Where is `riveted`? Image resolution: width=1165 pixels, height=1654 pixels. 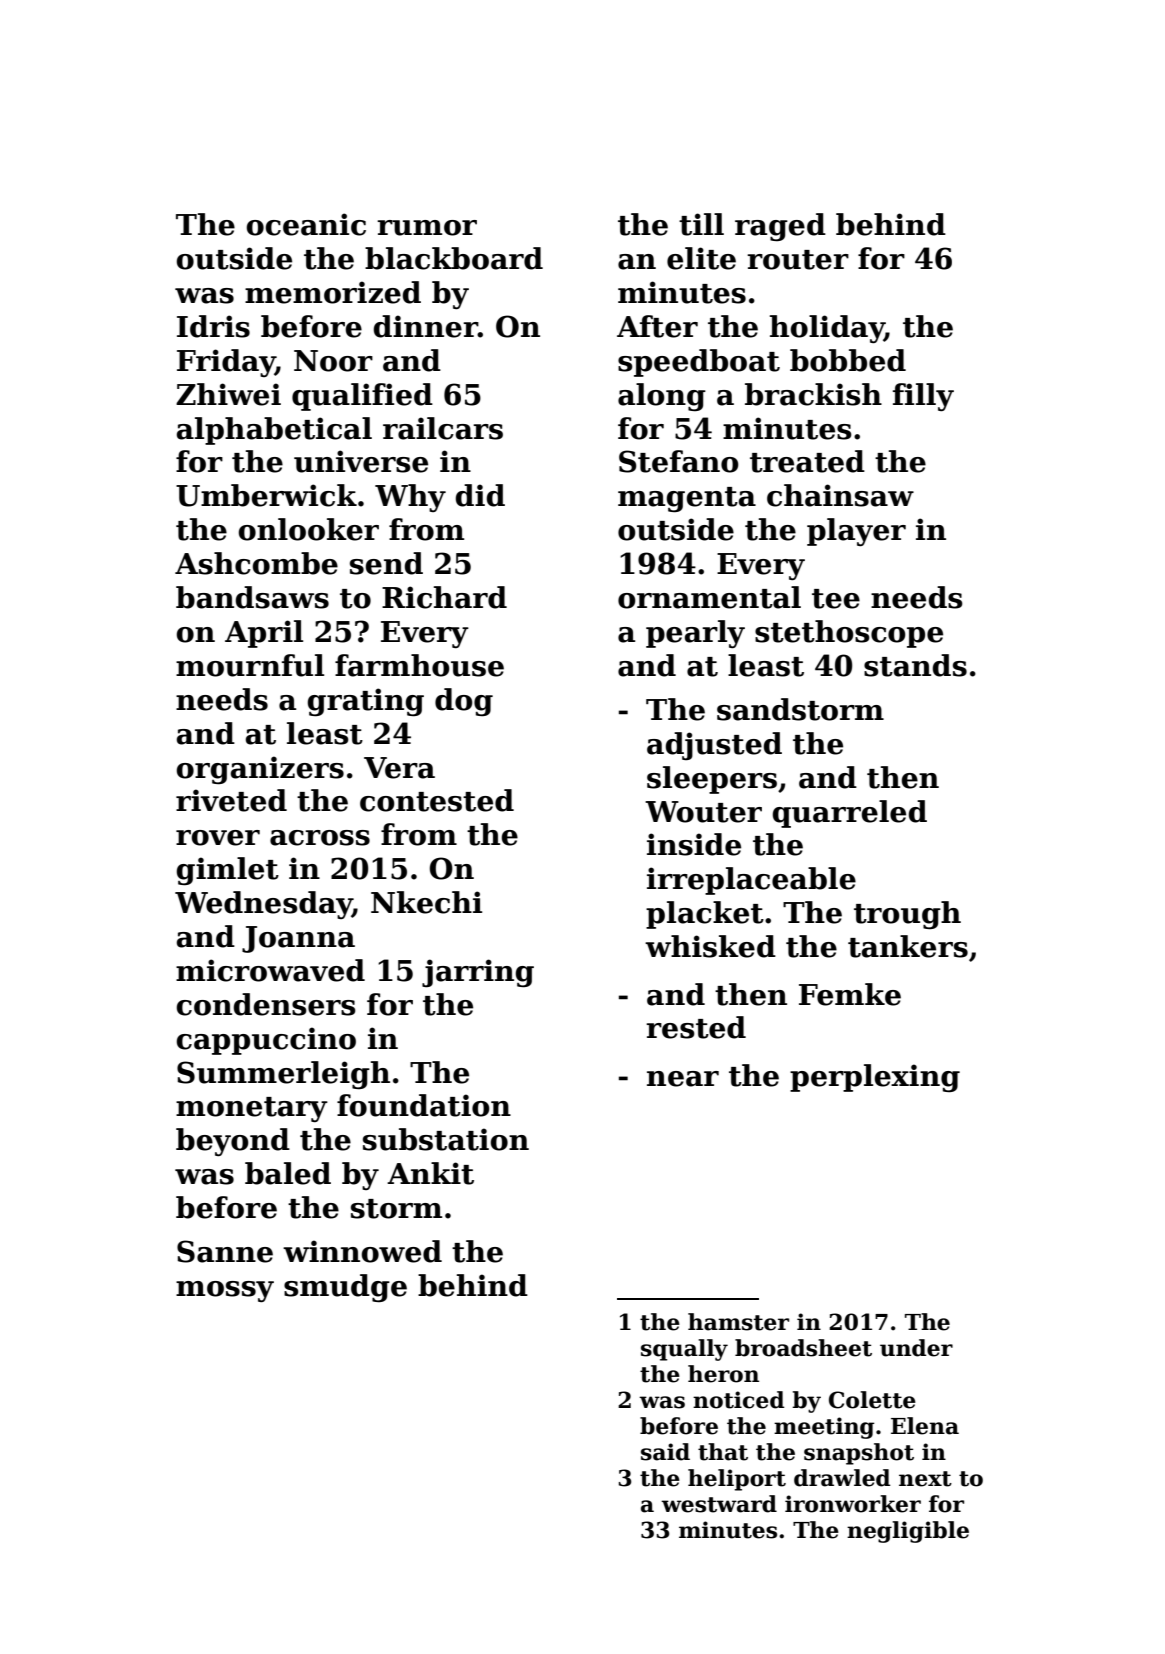
riveted is located at coordinates (231, 800).
